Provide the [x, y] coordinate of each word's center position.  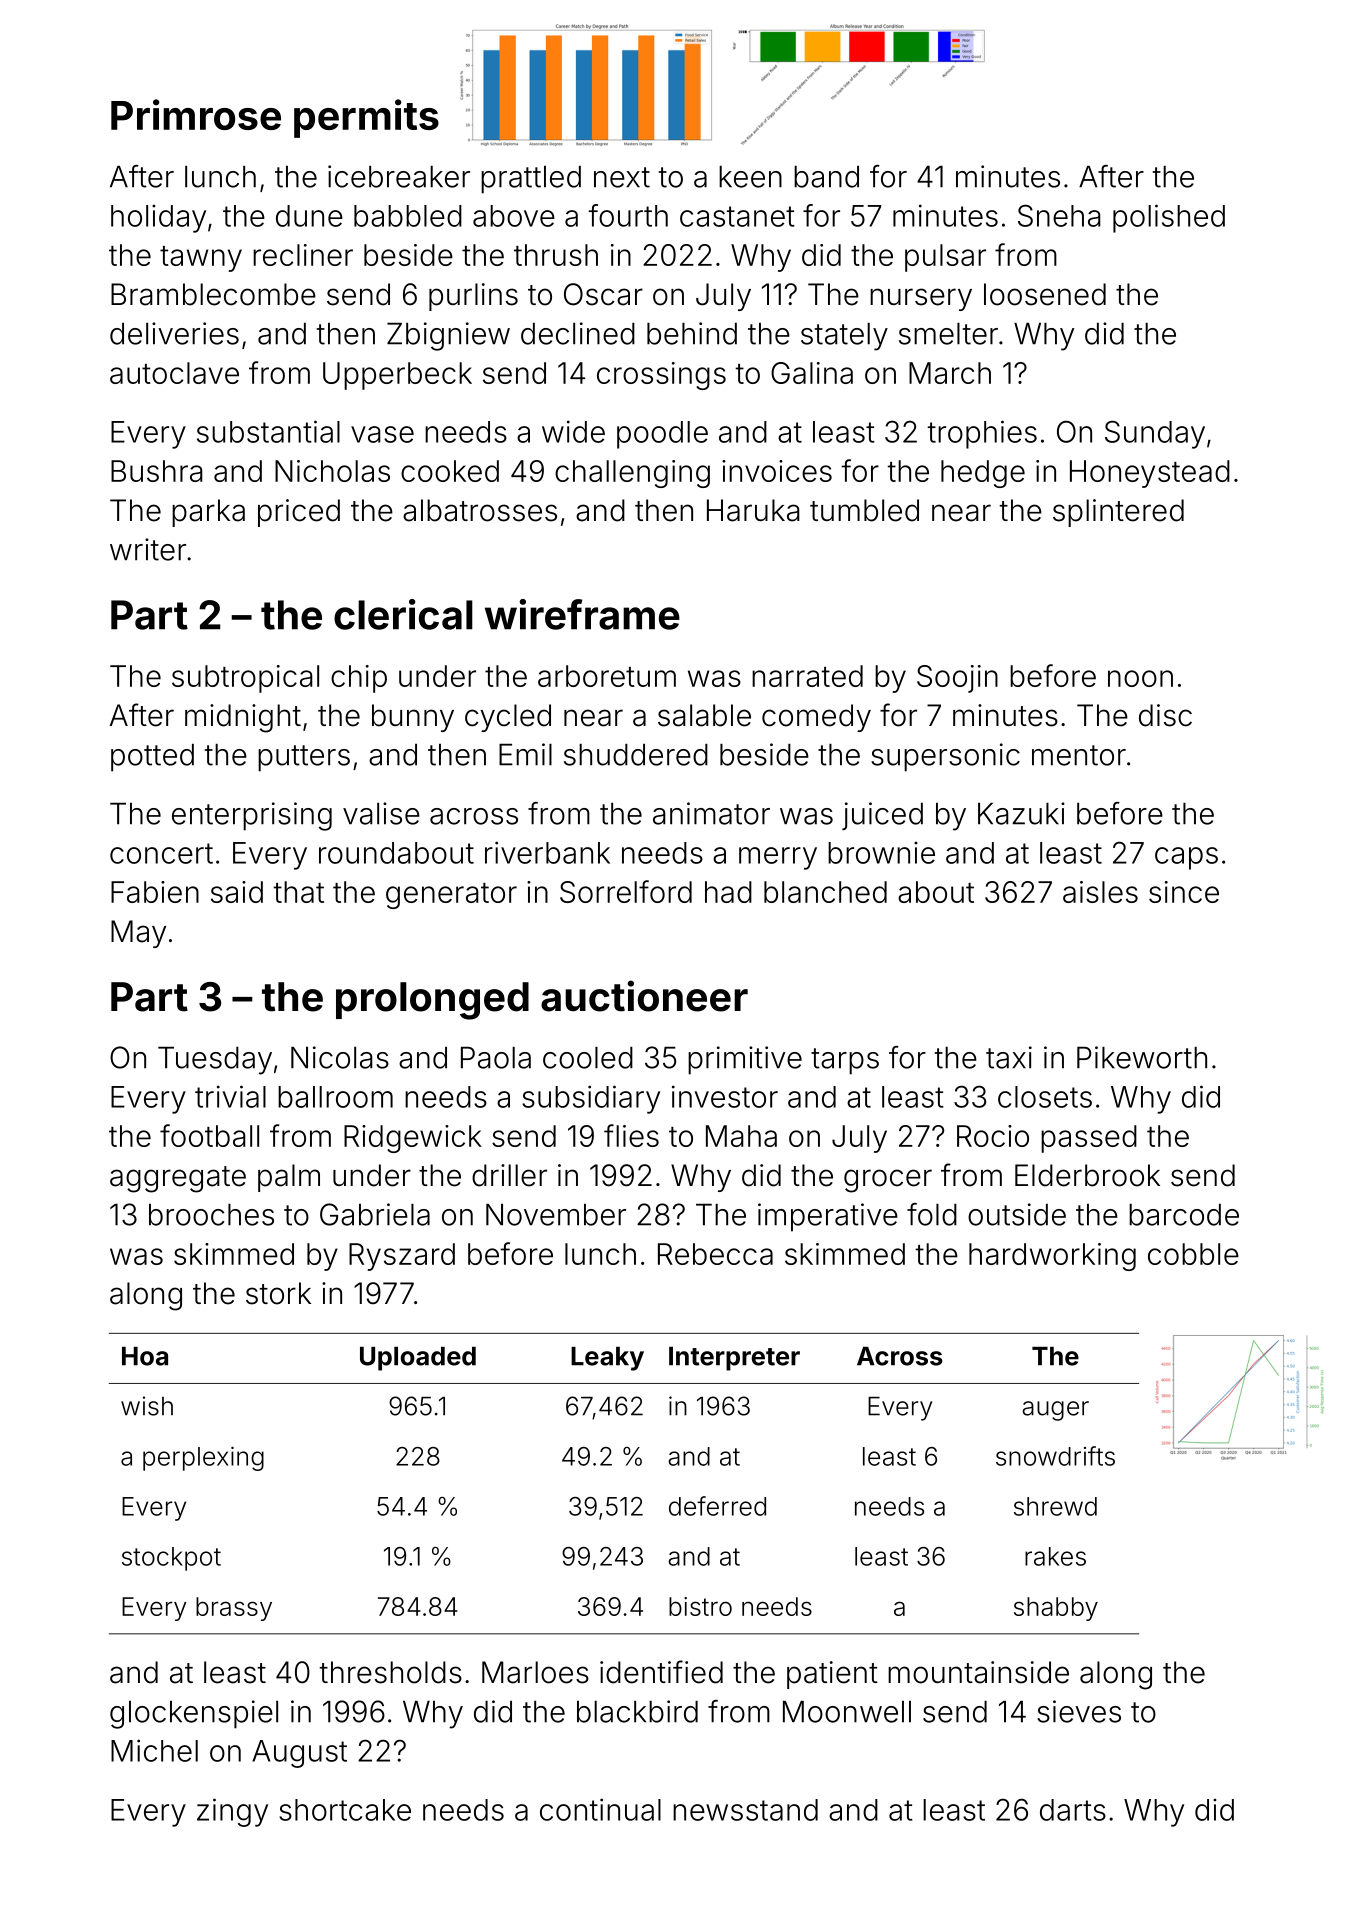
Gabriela [375, 1214]
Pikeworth [1142, 1057]
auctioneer [644, 996]
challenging [632, 474]
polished [1169, 218]
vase [382, 434]
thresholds [390, 1672]
